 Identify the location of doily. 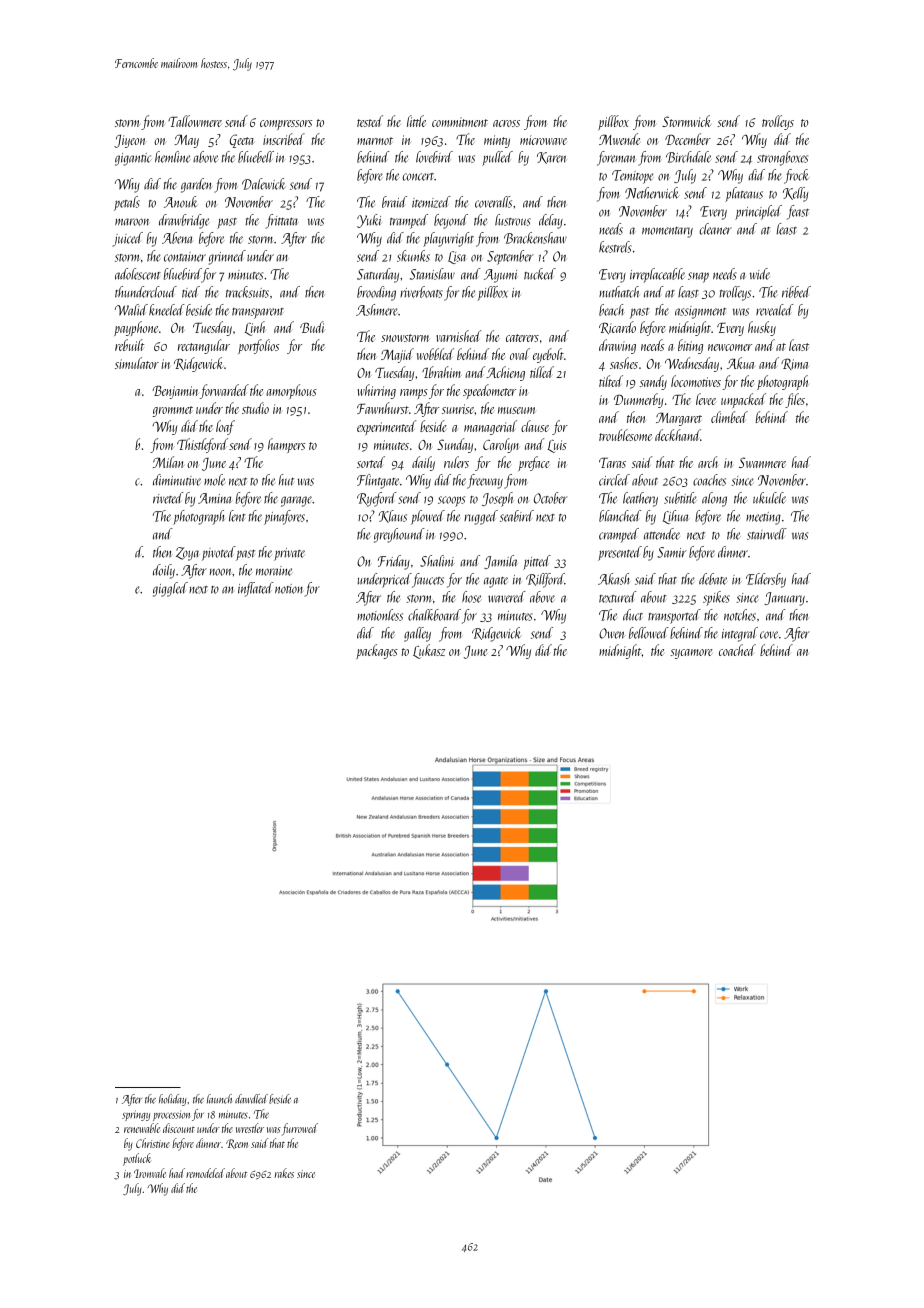
(164, 571).
